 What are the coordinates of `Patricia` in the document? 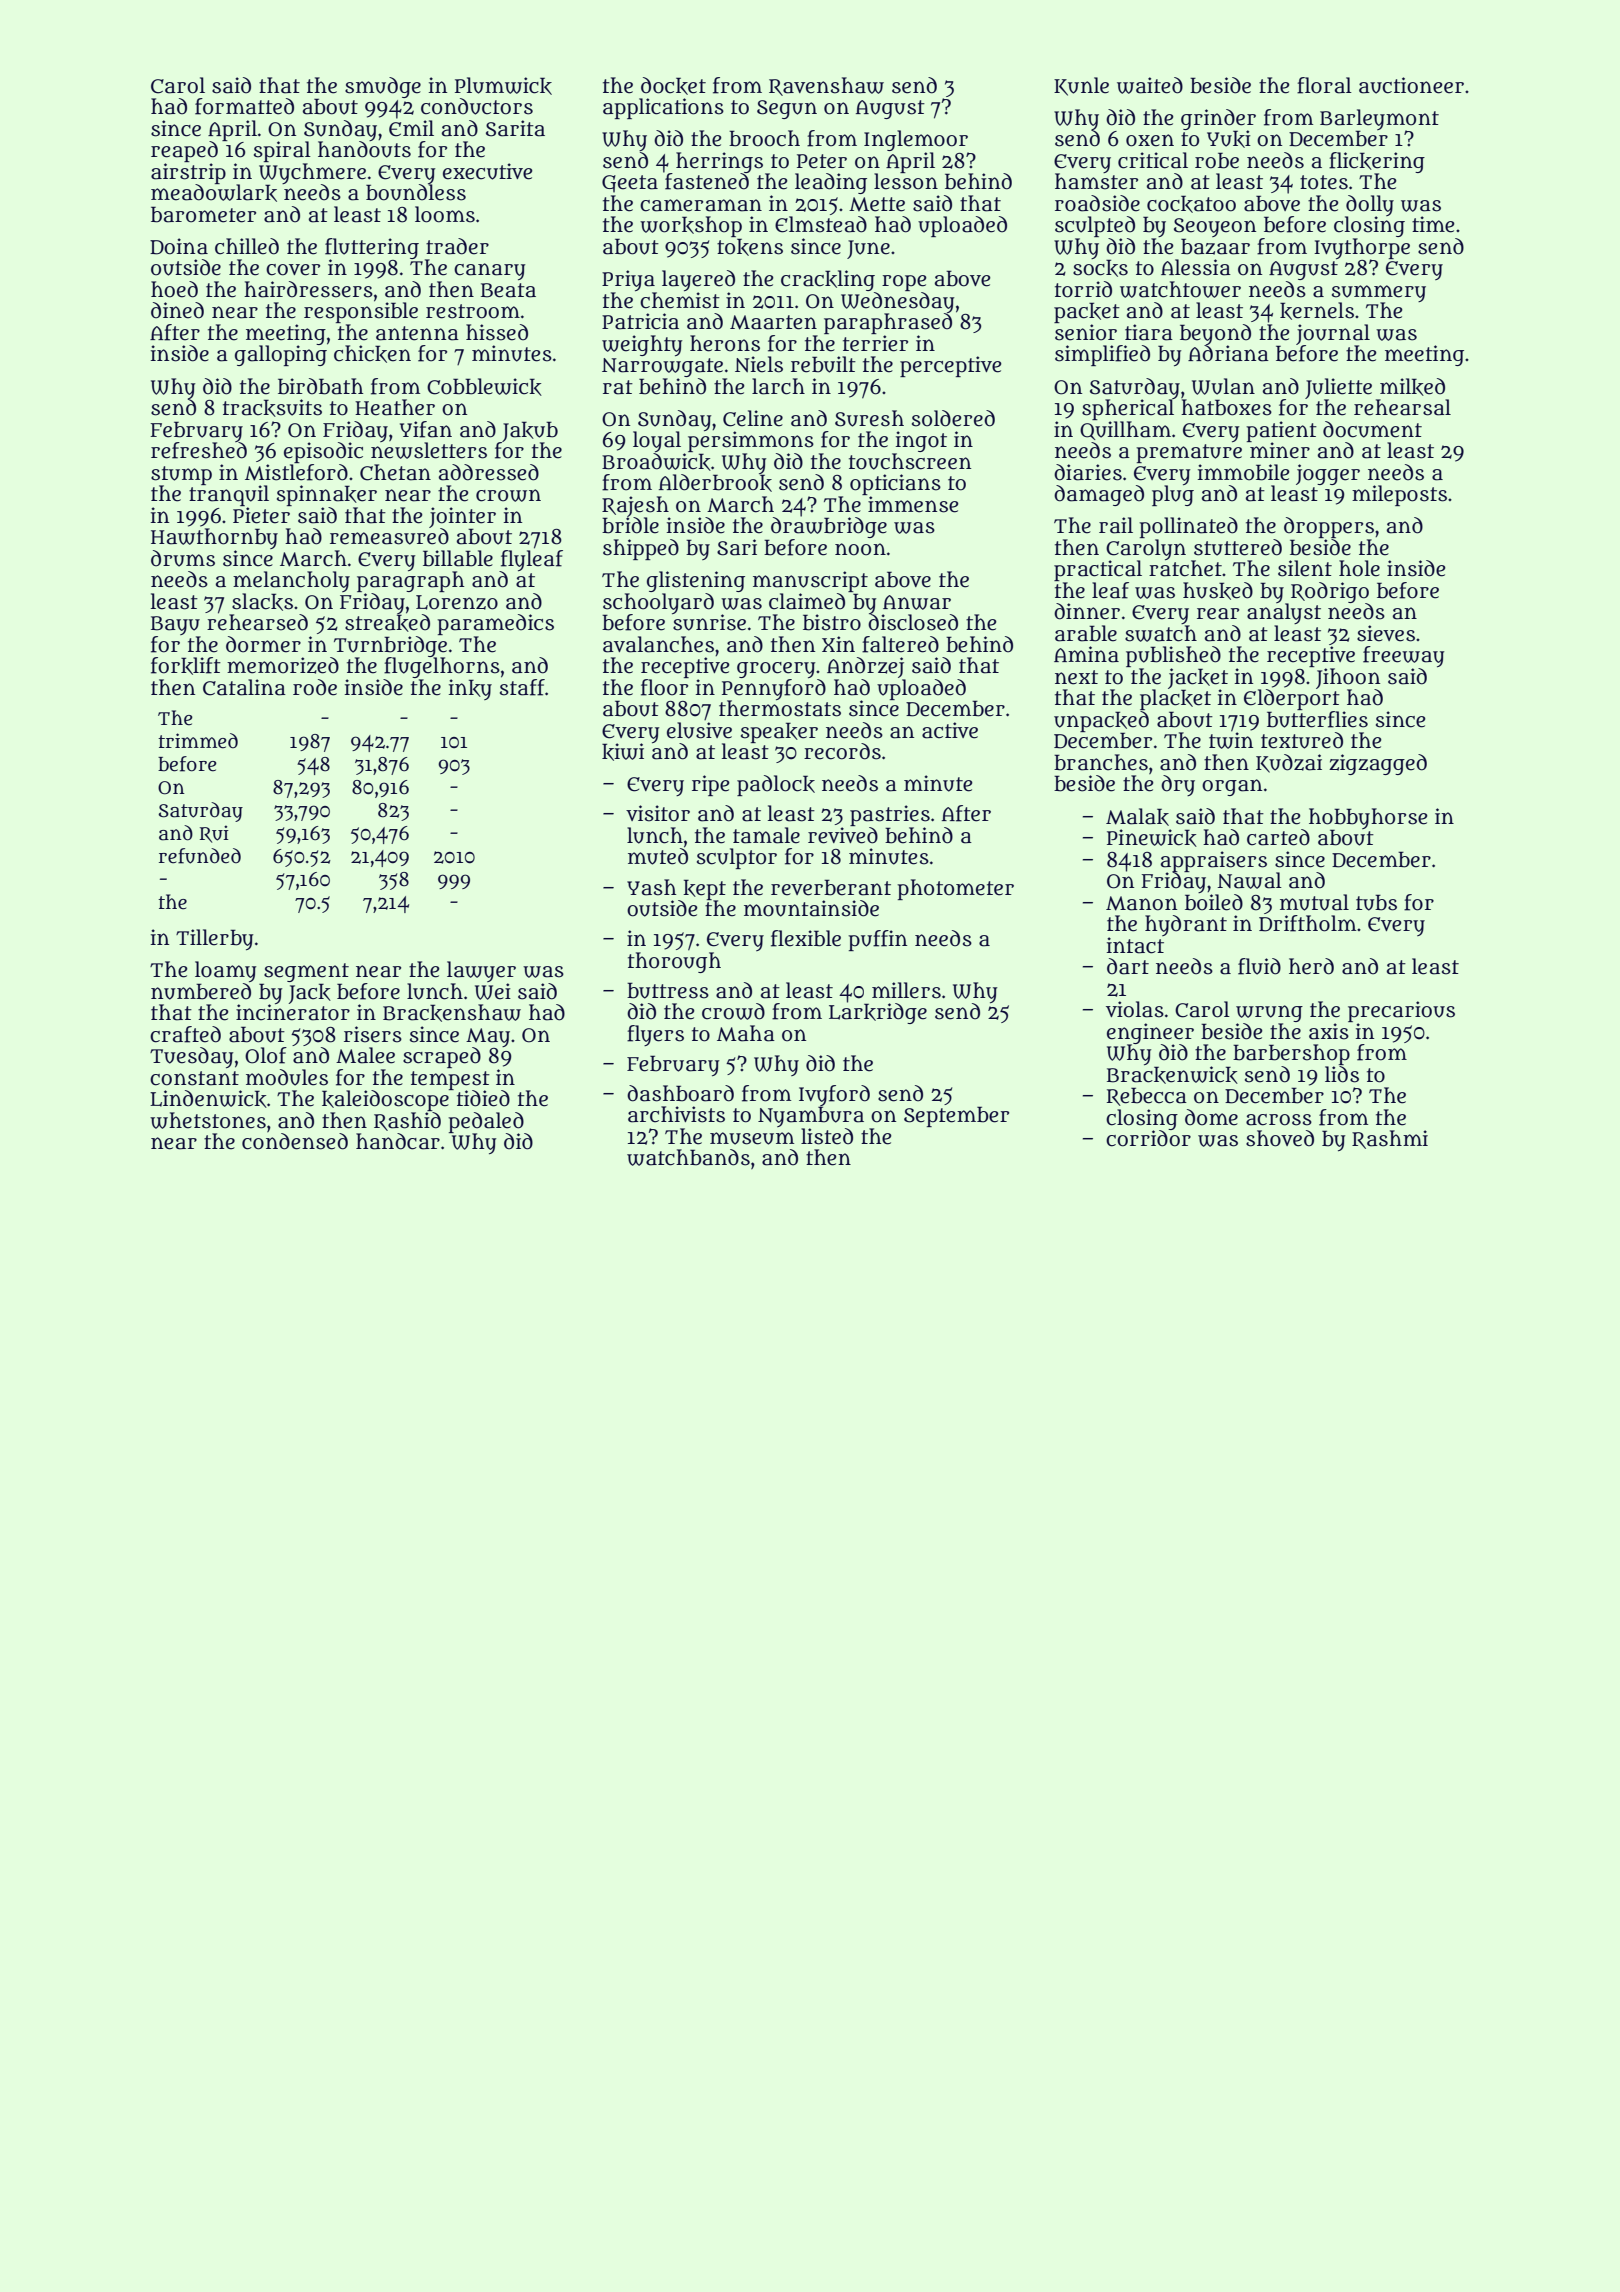 It's located at (640, 321).
